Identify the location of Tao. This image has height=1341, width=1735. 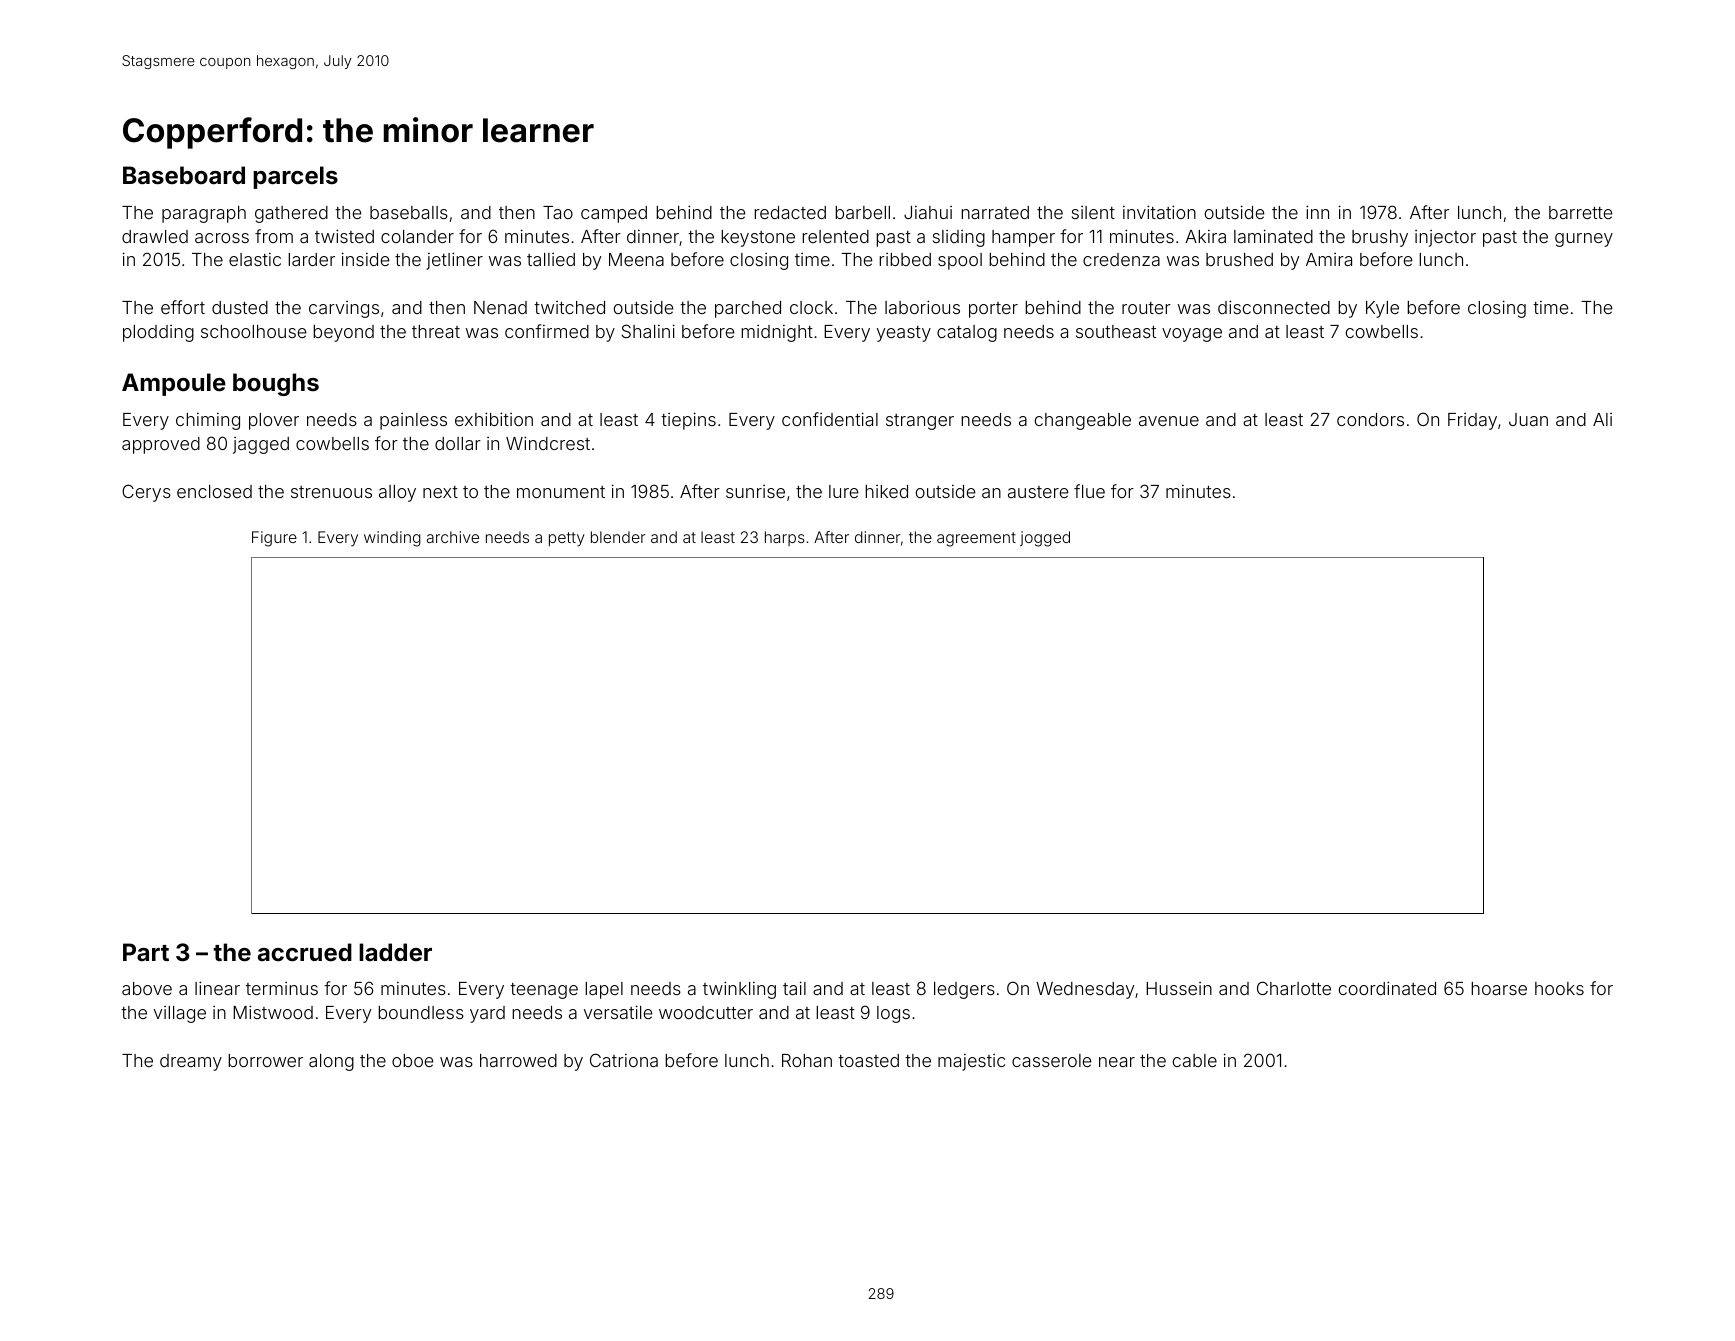
(558, 212).
